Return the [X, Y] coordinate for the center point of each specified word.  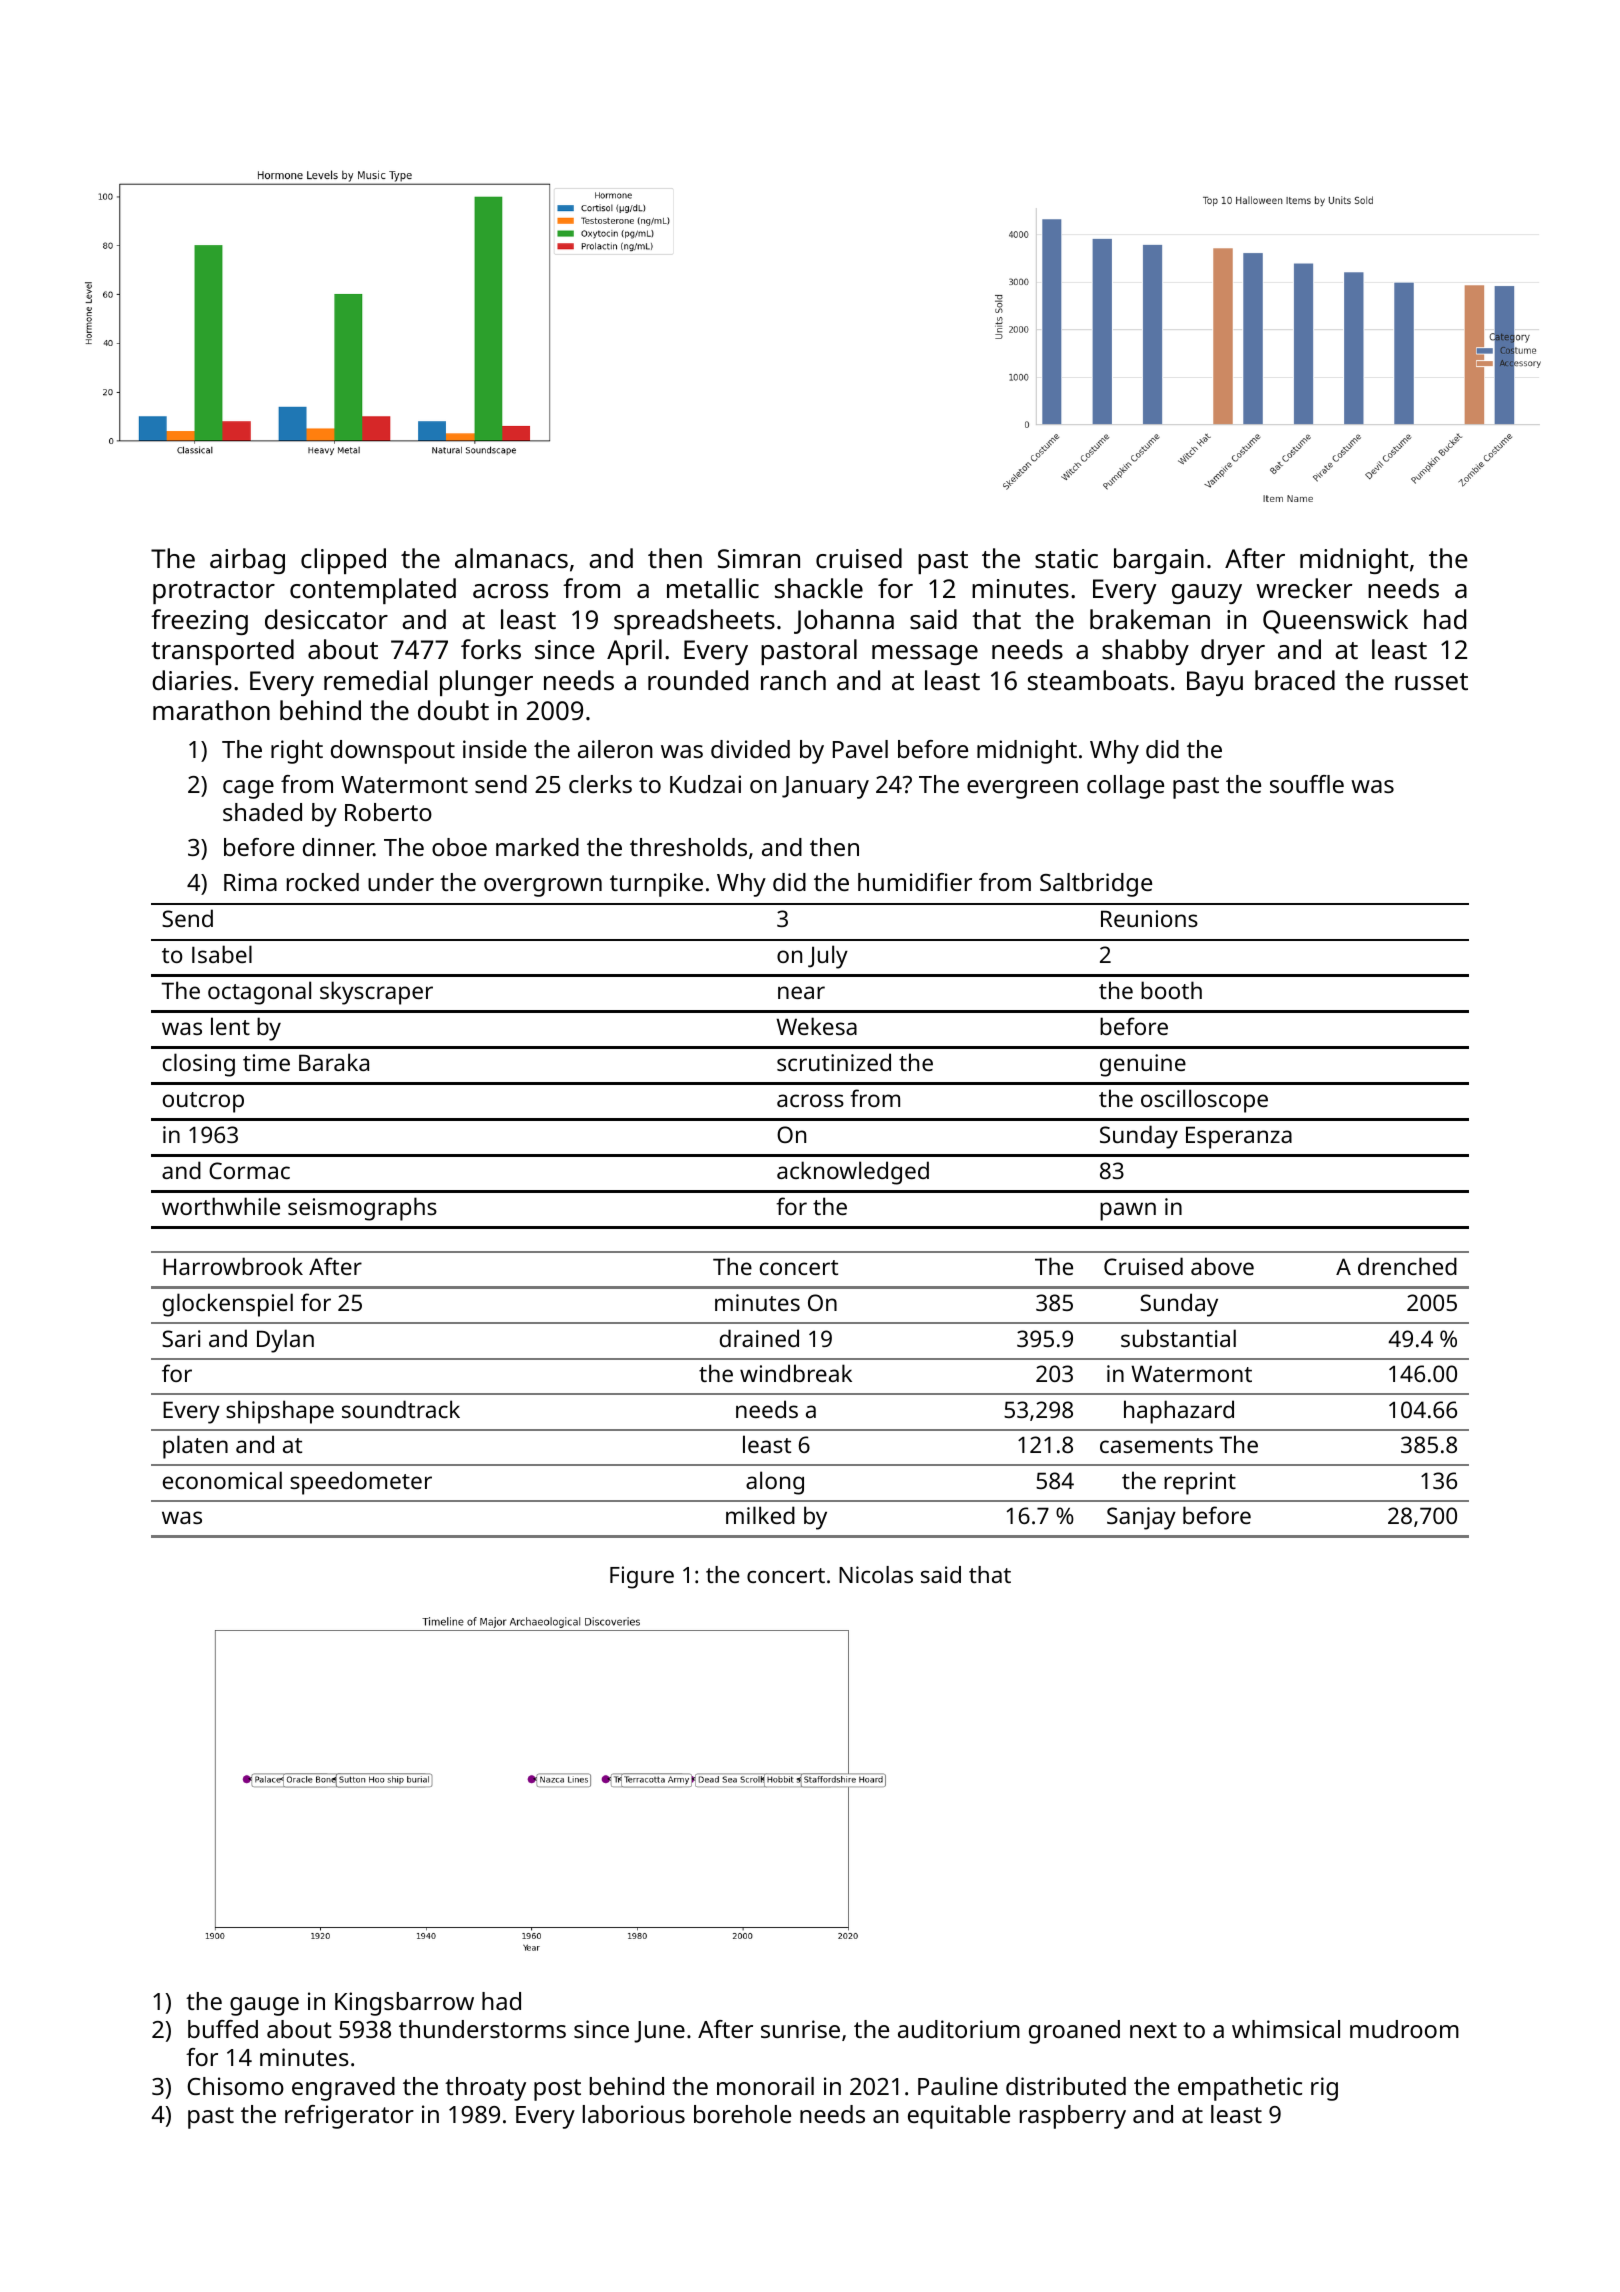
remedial [375, 680]
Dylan [285, 1341]
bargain [1159, 561]
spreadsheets [694, 622]
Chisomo [235, 2086]
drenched [1407, 1266]
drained [759, 1338]
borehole [742, 2114]
